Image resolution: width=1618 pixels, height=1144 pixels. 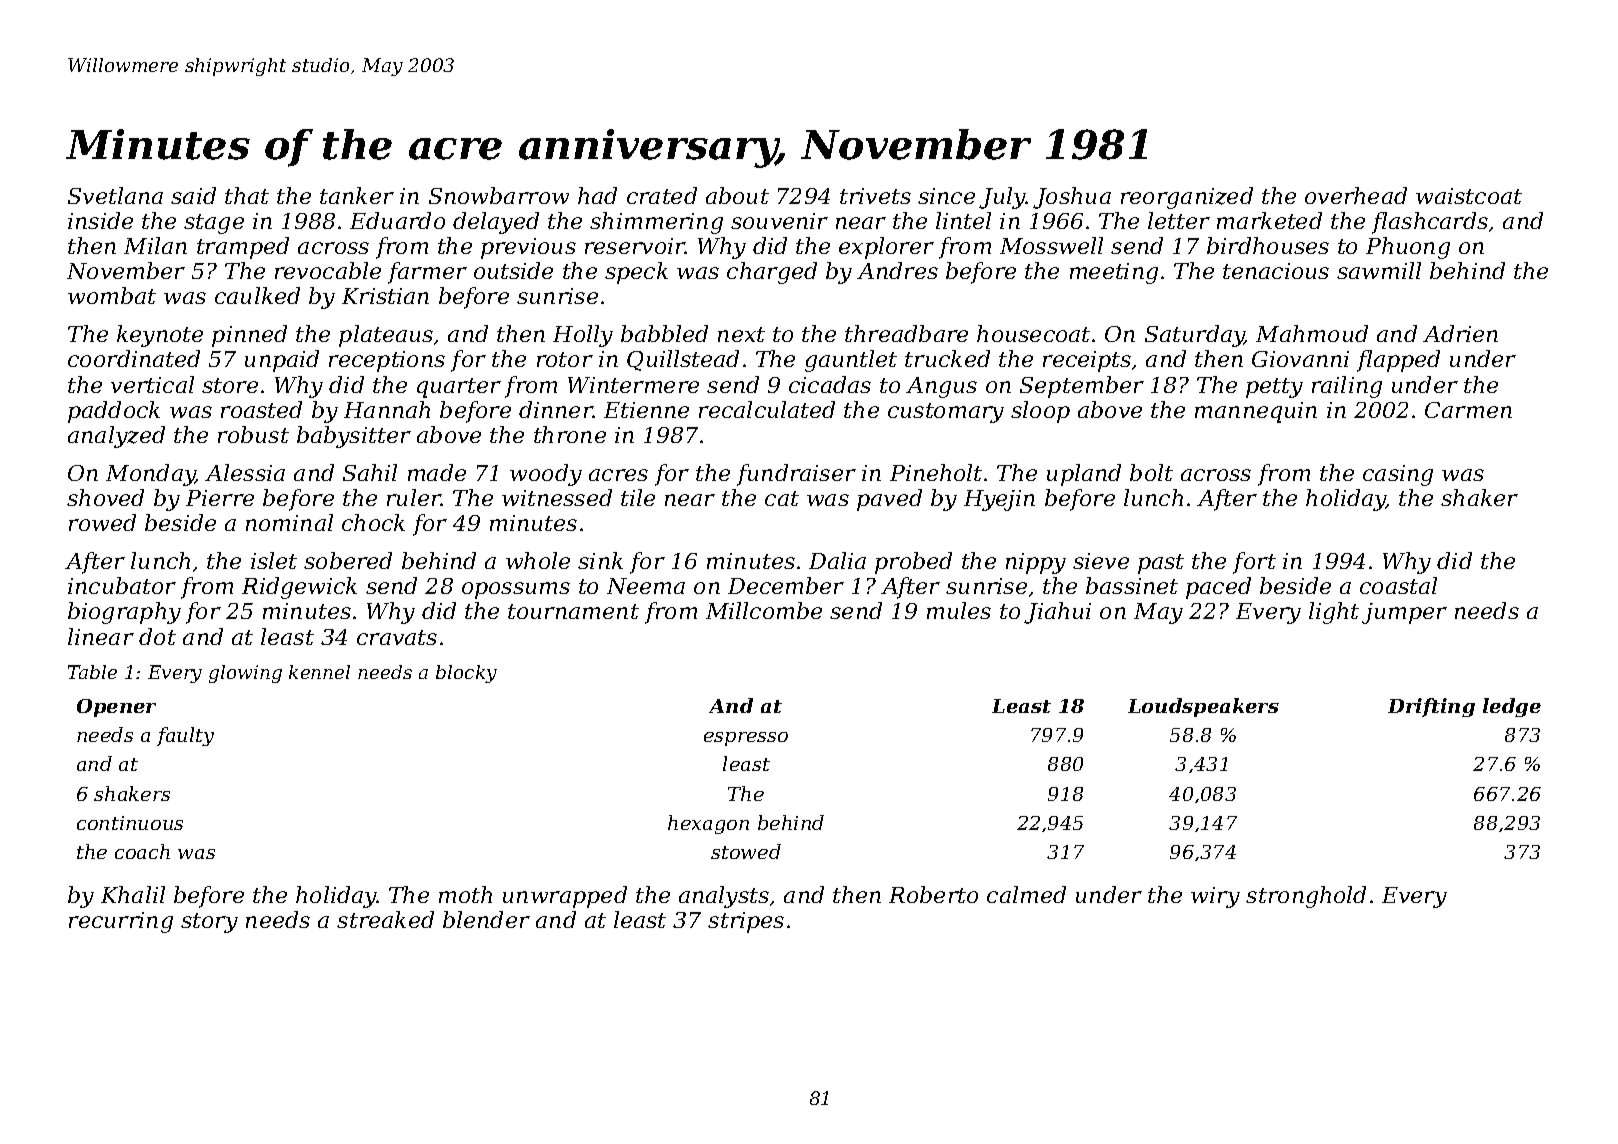 I want to click on casing, so click(x=1398, y=475).
